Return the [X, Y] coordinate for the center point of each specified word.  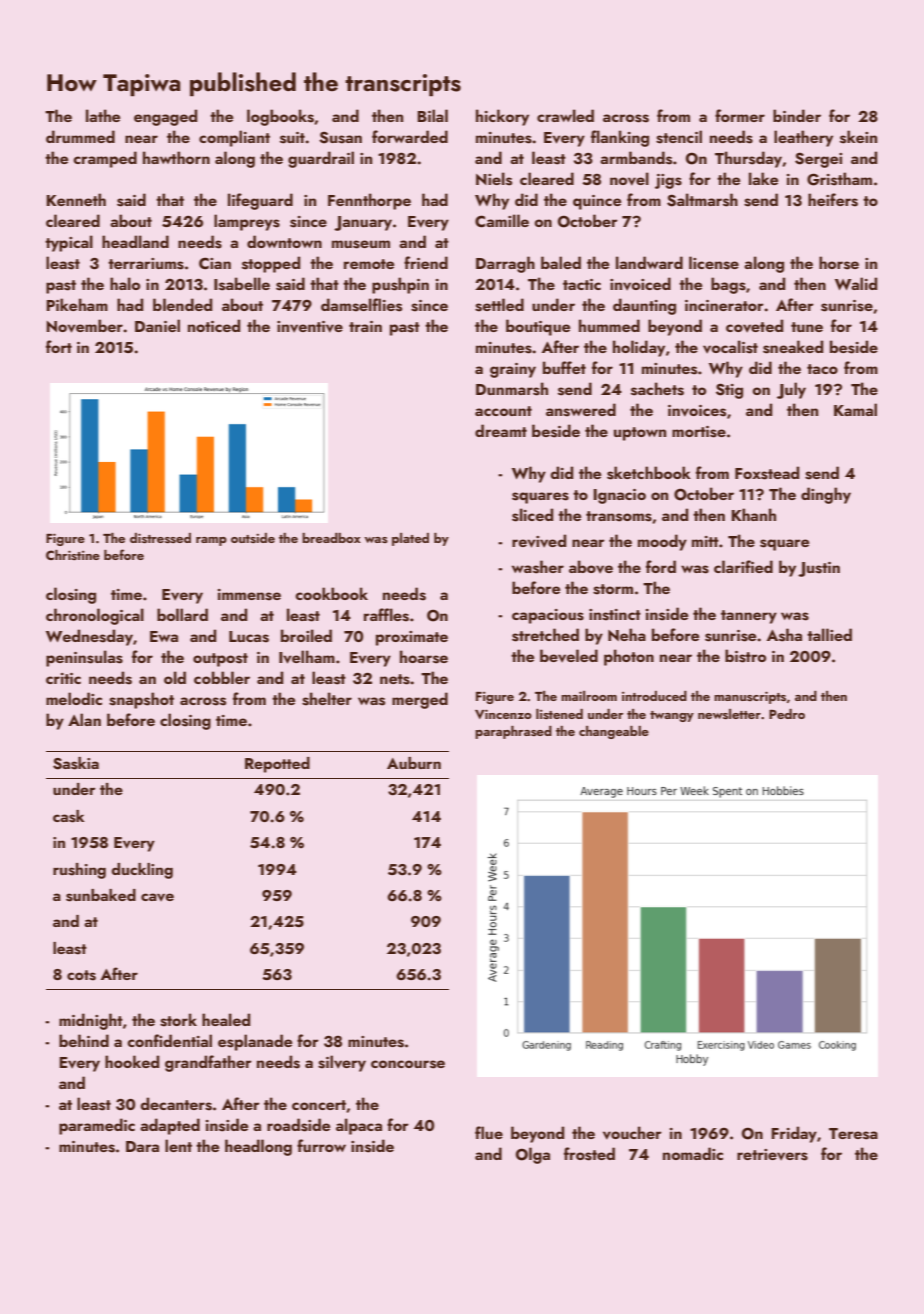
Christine [73, 555]
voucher [632, 1133]
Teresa [853, 1134]
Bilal [432, 115]
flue [489, 1132]
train [365, 326]
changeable [614, 732]
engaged [165, 117]
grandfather [208, 1063]
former [740, 115]
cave [157, 897]
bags [728, 285]
